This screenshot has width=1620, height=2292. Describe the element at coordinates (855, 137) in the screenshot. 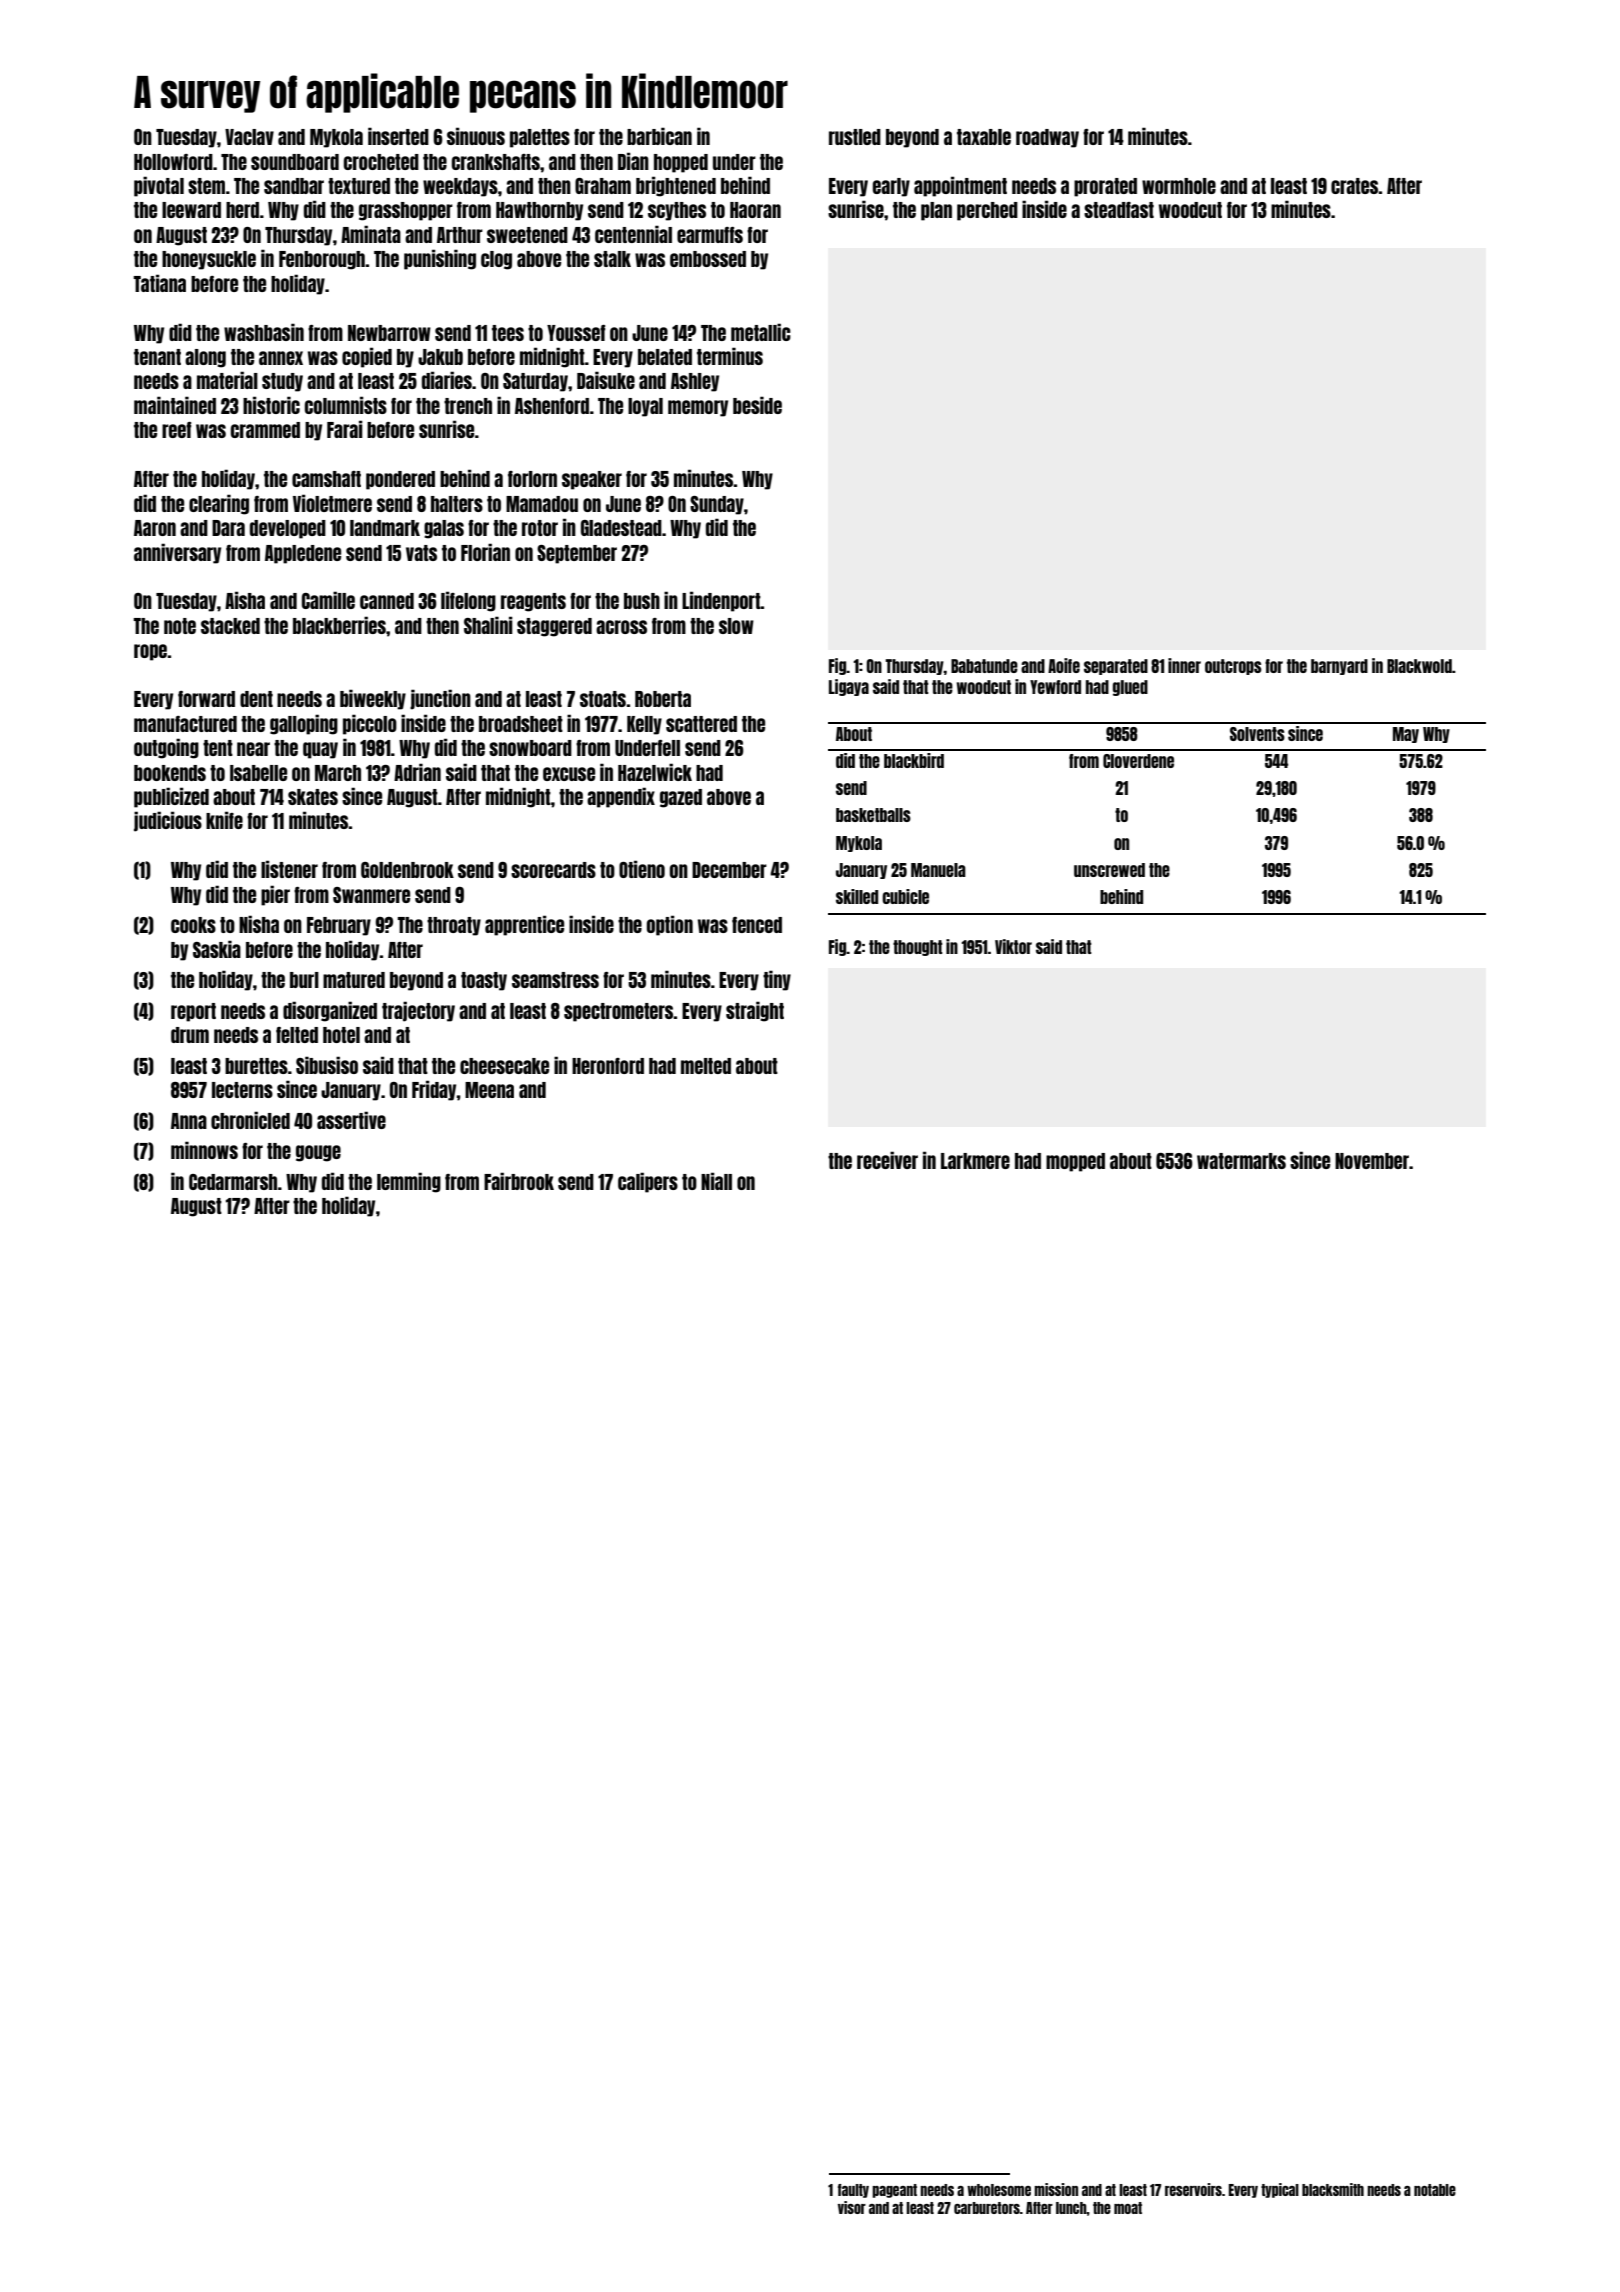

I see `rustled` at that location.
